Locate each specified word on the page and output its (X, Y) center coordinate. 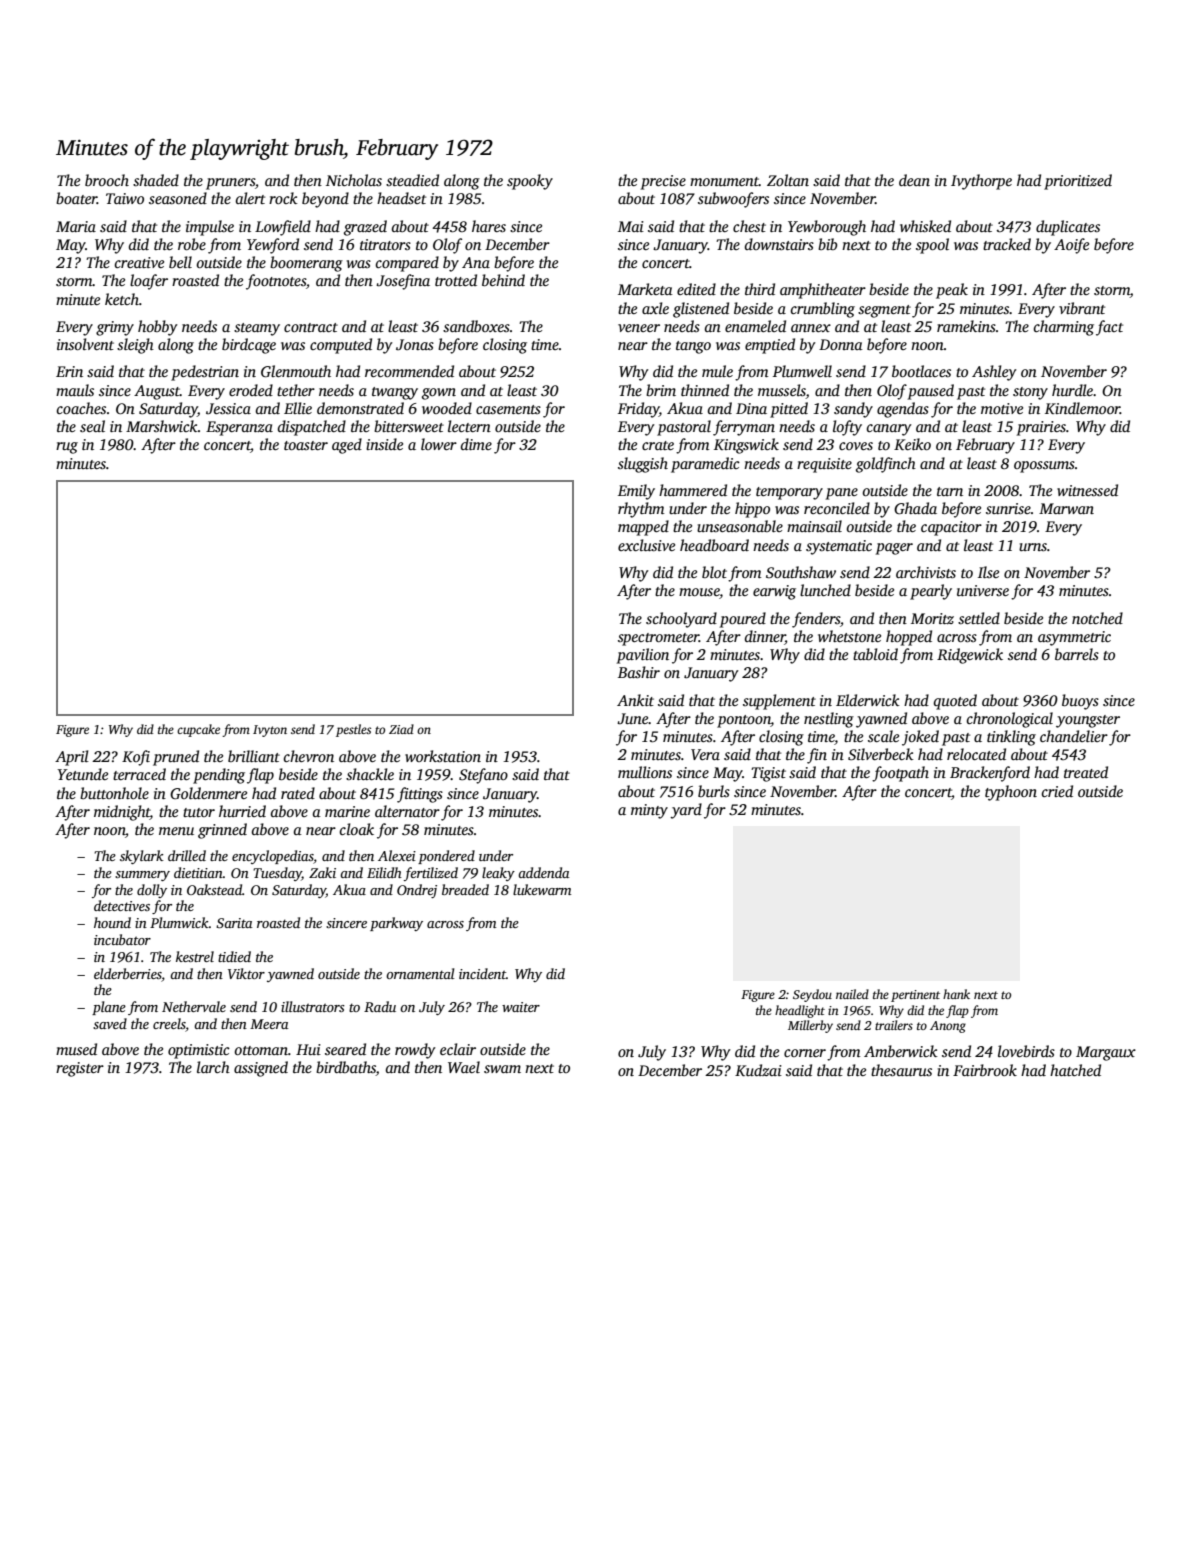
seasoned (178, 198)
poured (743, 620)
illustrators (313, 1006)
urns (1033, 547)
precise (663, 182)
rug (67, 448)
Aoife (1071, 246)
